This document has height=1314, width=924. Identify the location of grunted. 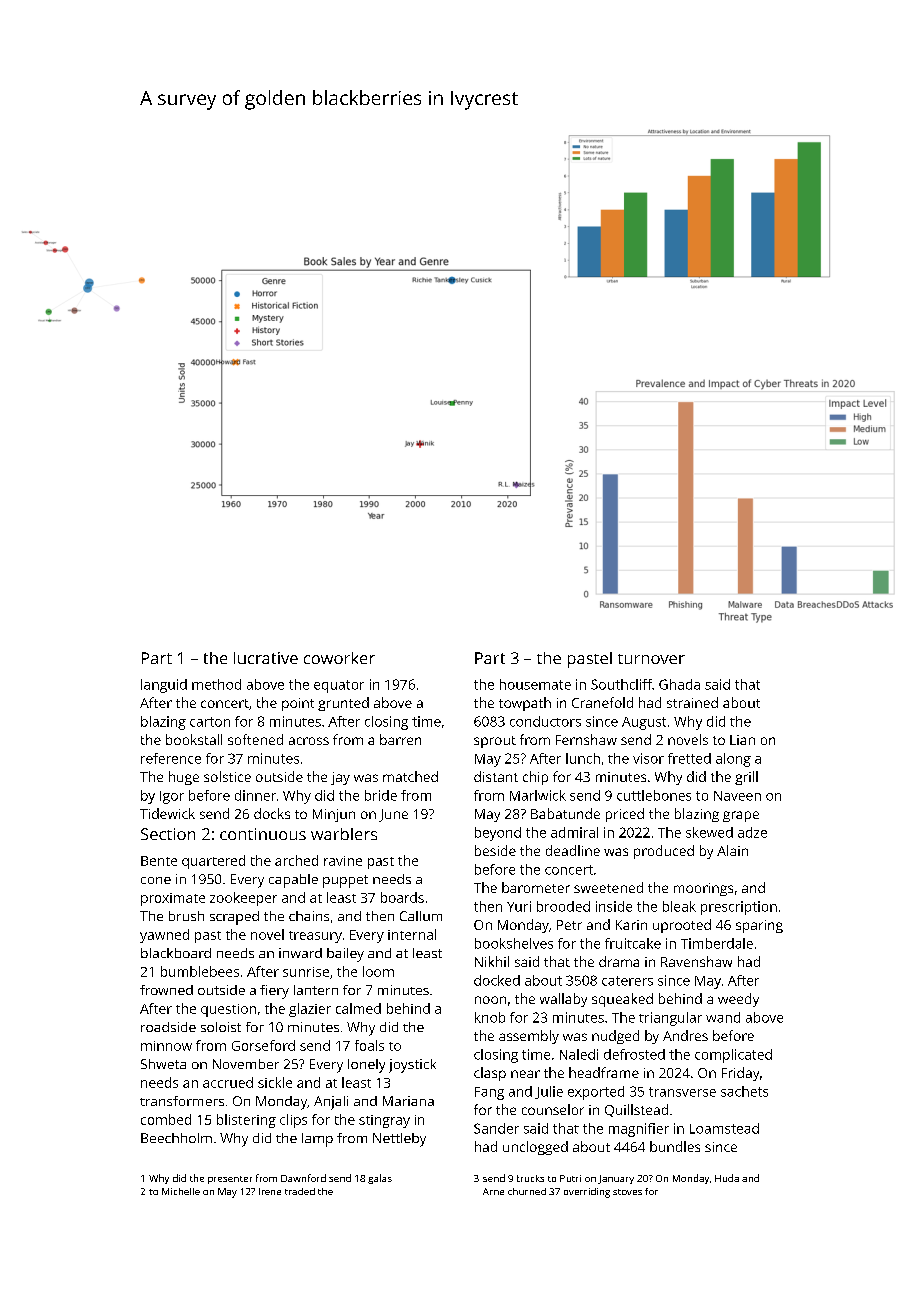
(343, 704).
